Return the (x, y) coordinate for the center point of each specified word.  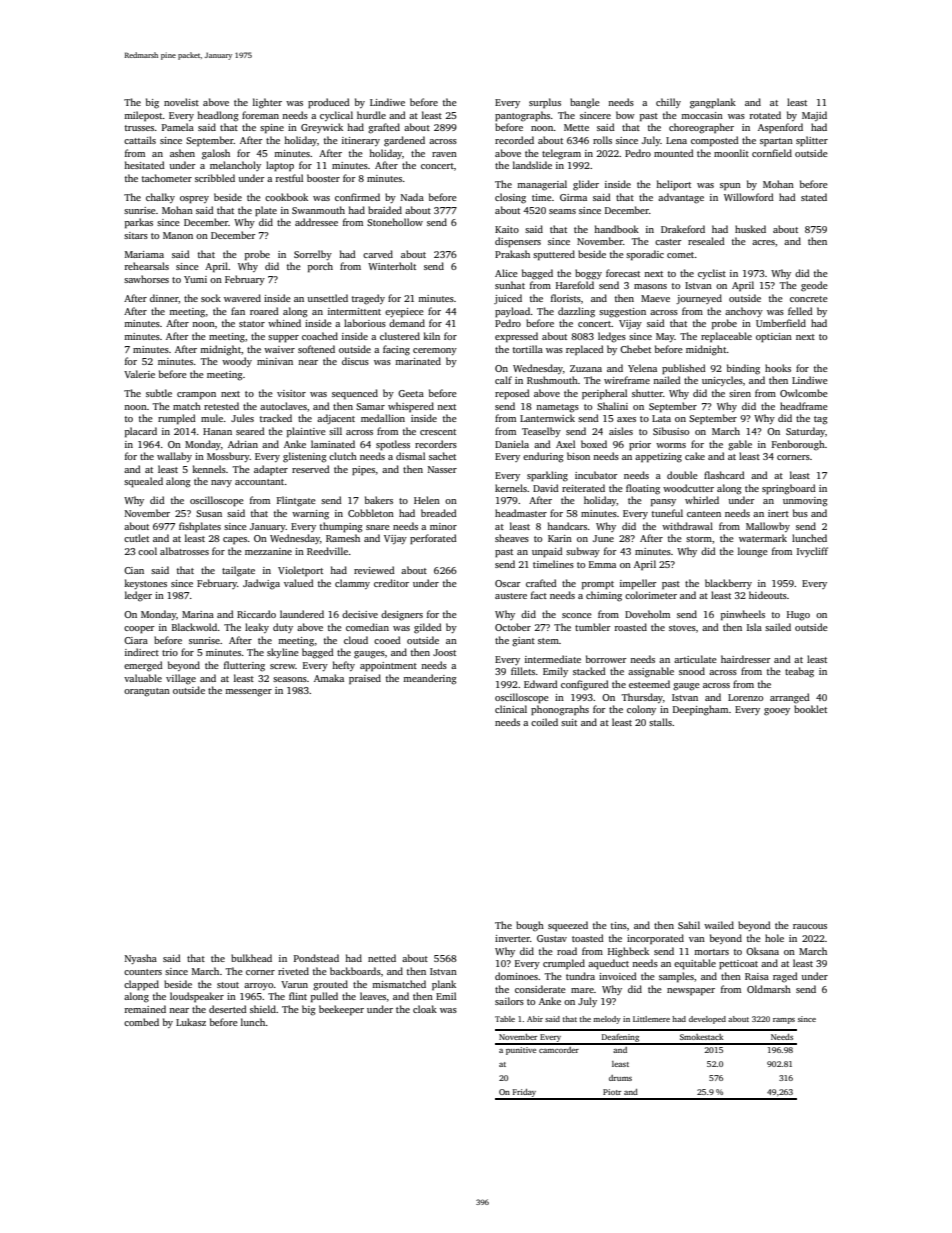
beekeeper (341, 1010)
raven (444, 154)
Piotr (612, 1092)
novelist (181, 102)
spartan (776, 142)
